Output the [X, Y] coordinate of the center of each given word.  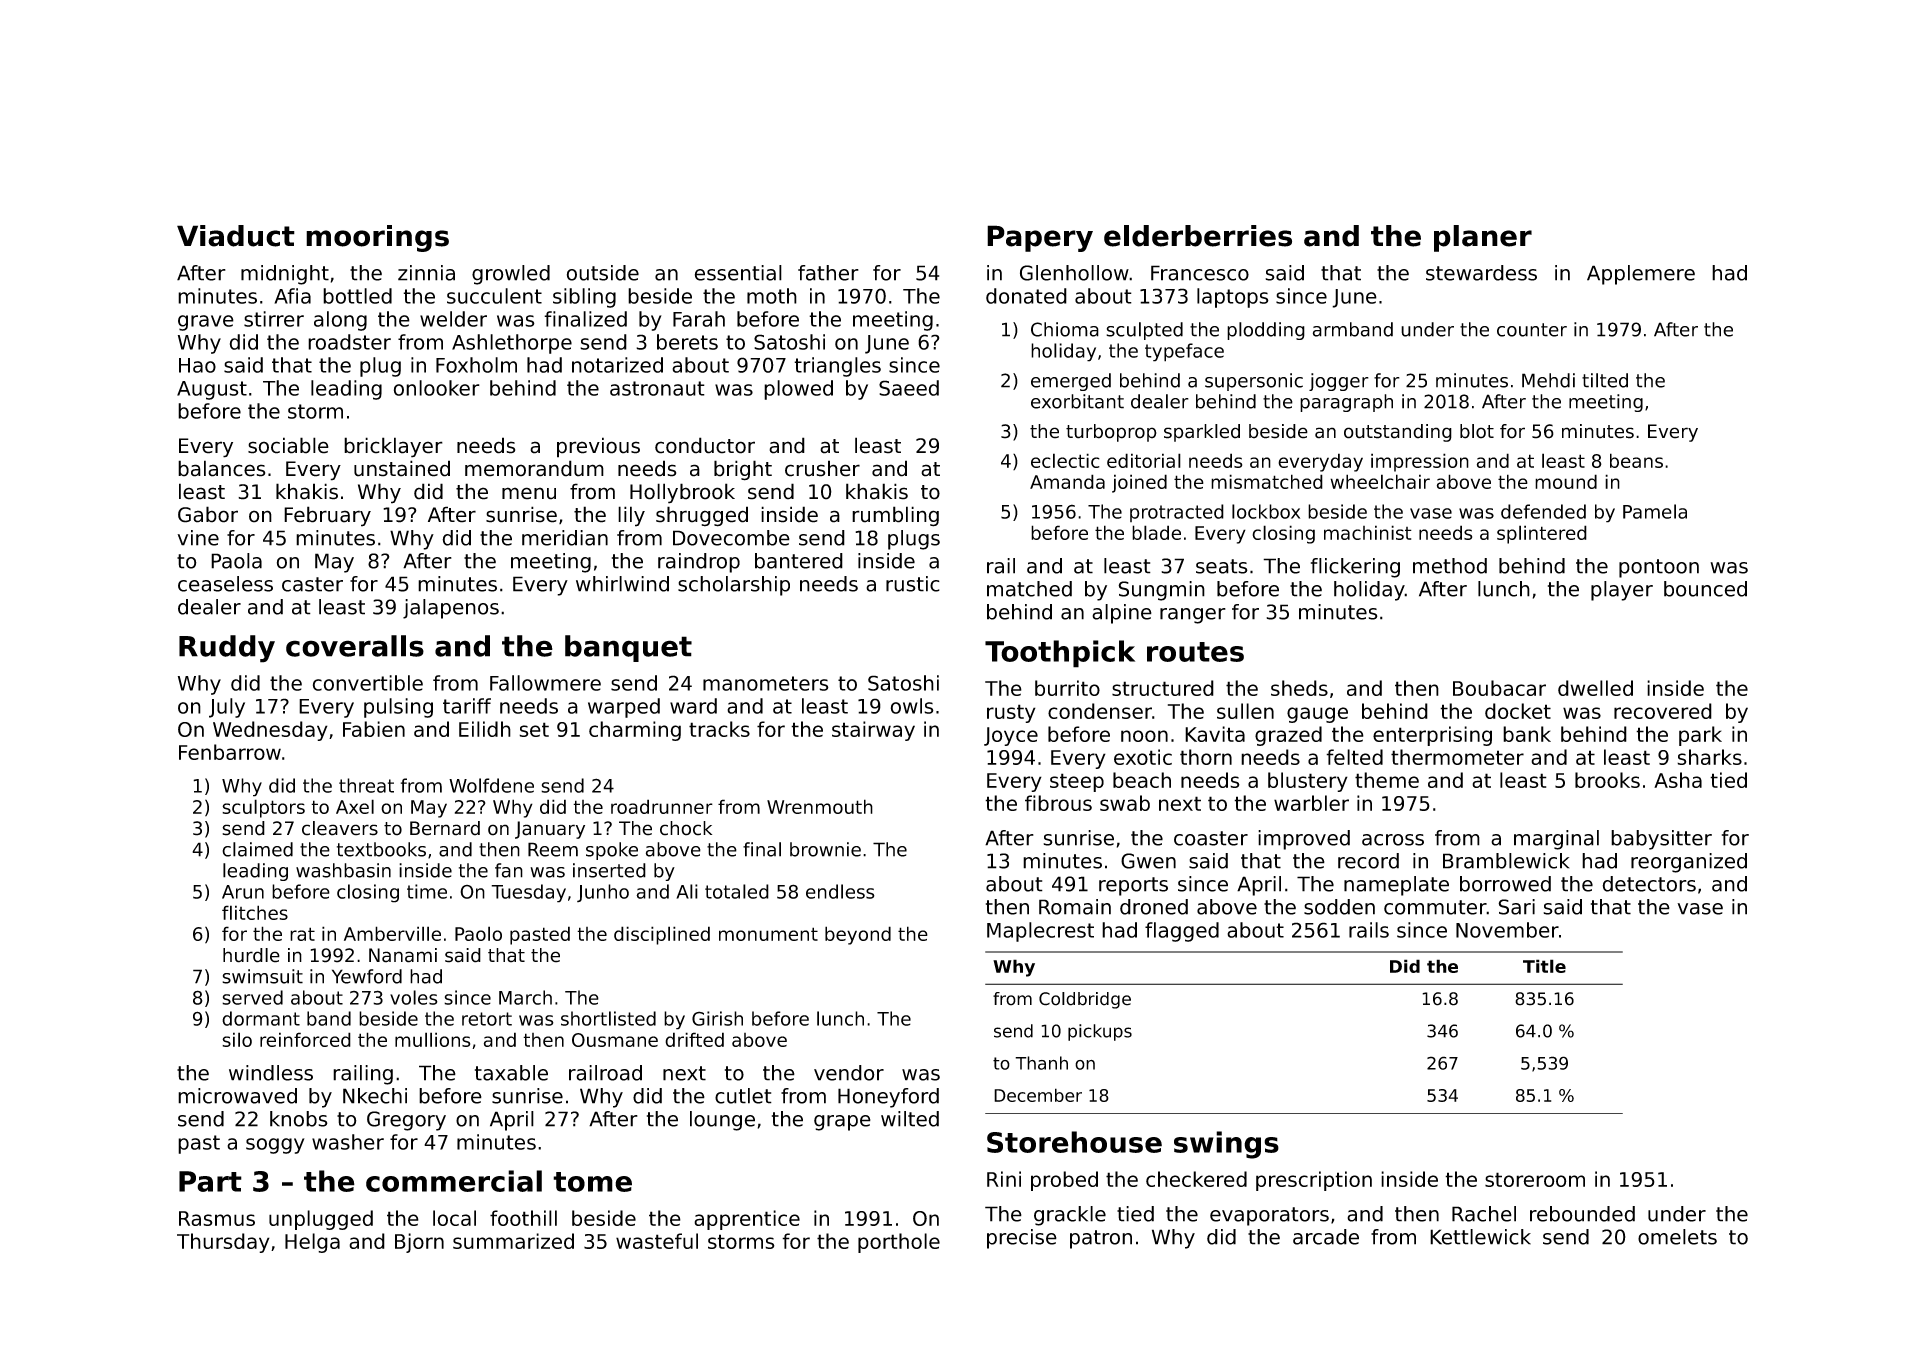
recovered [1663, 711]
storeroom [1535, 1179]
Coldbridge [1085, 1000]
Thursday [223, 1243]
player [1622, 591]
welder [453, 319]
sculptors [263, 808]
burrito [1067, 688]
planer [1483, 238]
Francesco [1200, 273]
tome [592, 1182]
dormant [261, 1018]
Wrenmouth [820, 806]
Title [1544, 966]
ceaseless [225, 584]
